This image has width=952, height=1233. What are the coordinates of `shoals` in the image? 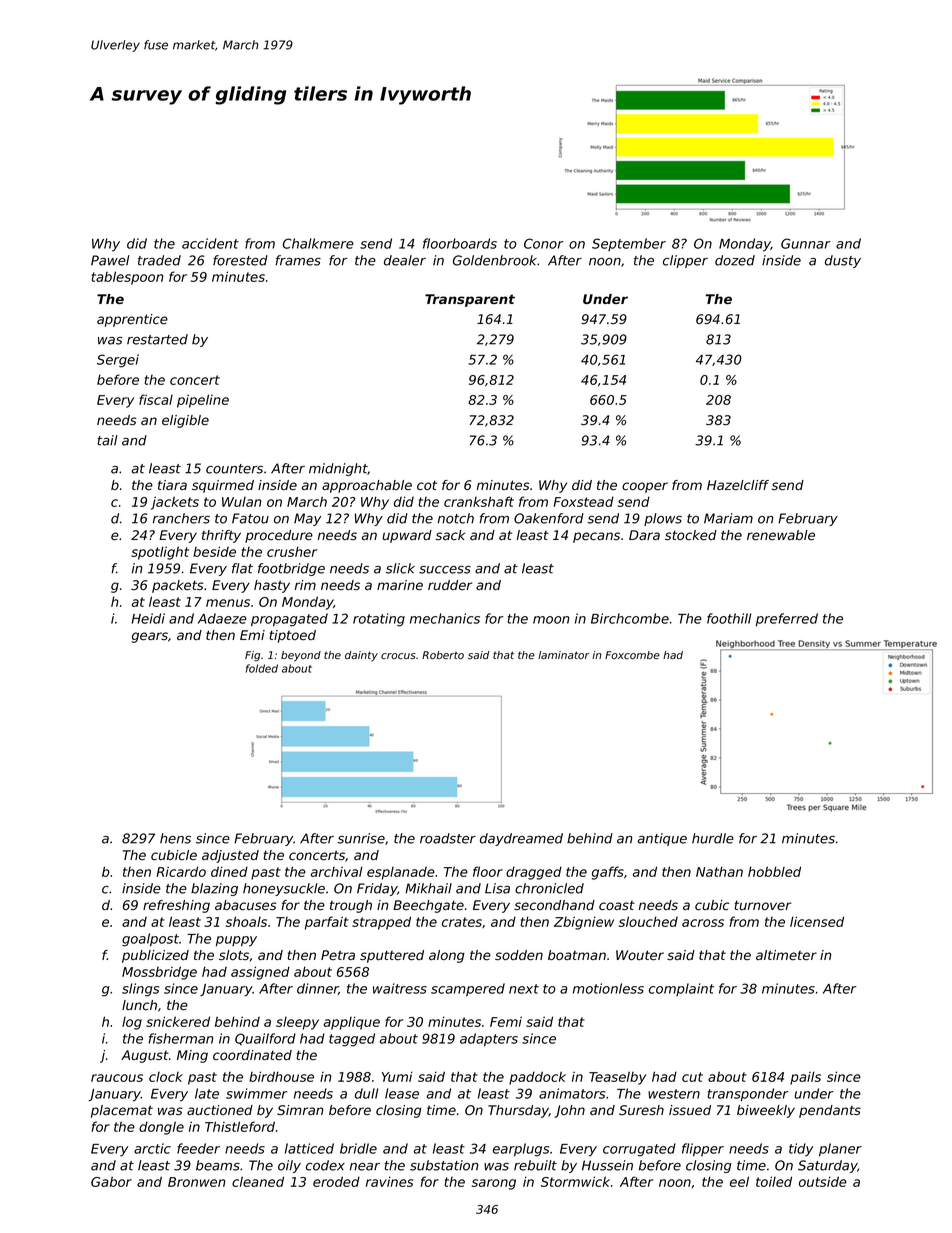 It's located at (246, 921).
